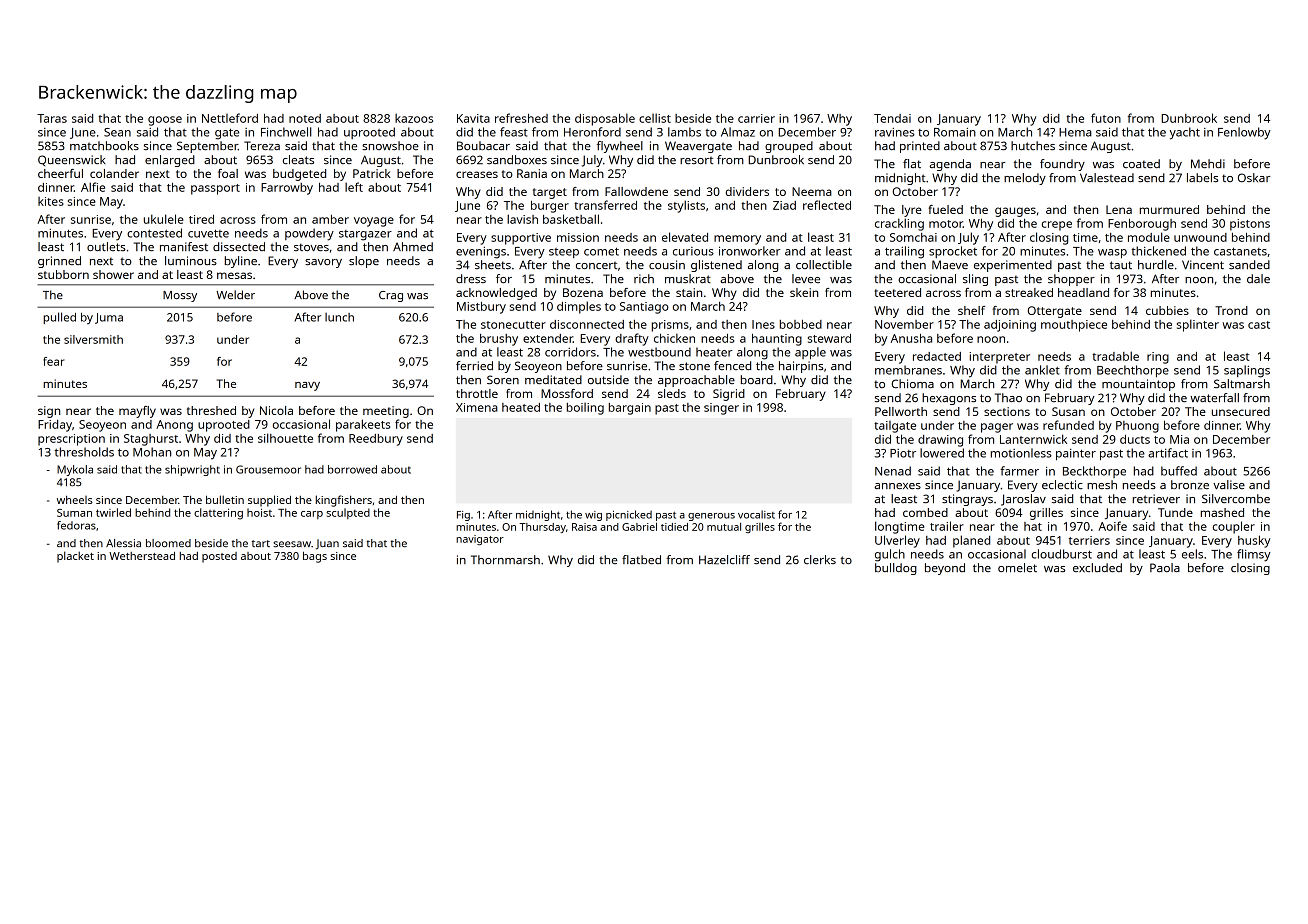 Image resolution: width=1308 pixels, height=924 pixels. What do you see at coordinates (1244, 133) in the page?
I see `Fenlowby` at bounding box center [1244, 133].
